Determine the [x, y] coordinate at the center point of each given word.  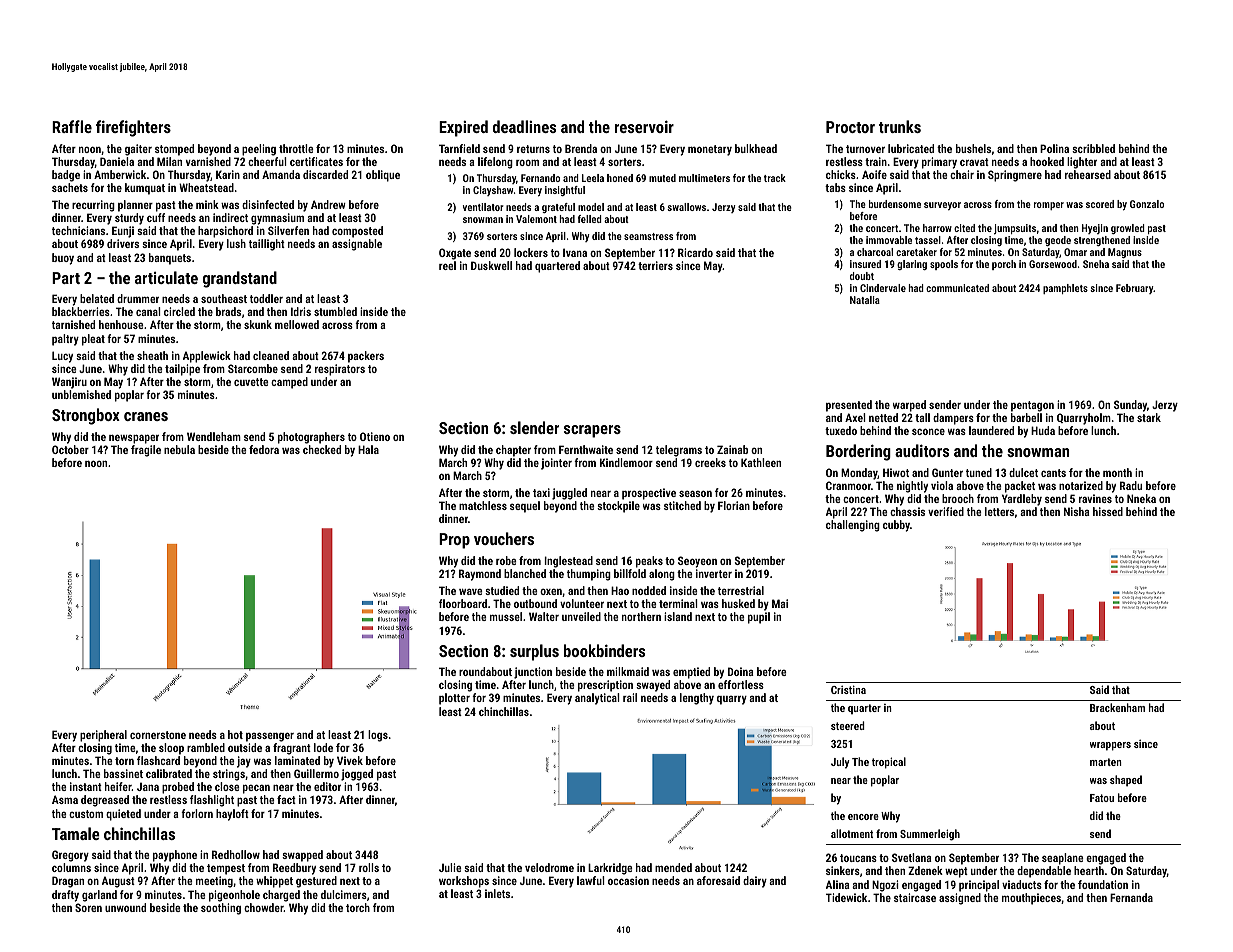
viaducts [1022, 884]
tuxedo [841, 430]
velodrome [549, 867]
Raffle [72, 126]
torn [124, 761]
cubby [896, 526]
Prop [454, 541]
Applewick [207, 357]
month [1117, 472]
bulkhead [756, 148]
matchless [483, 505]
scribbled [1093, 148]
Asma [65, 799]
